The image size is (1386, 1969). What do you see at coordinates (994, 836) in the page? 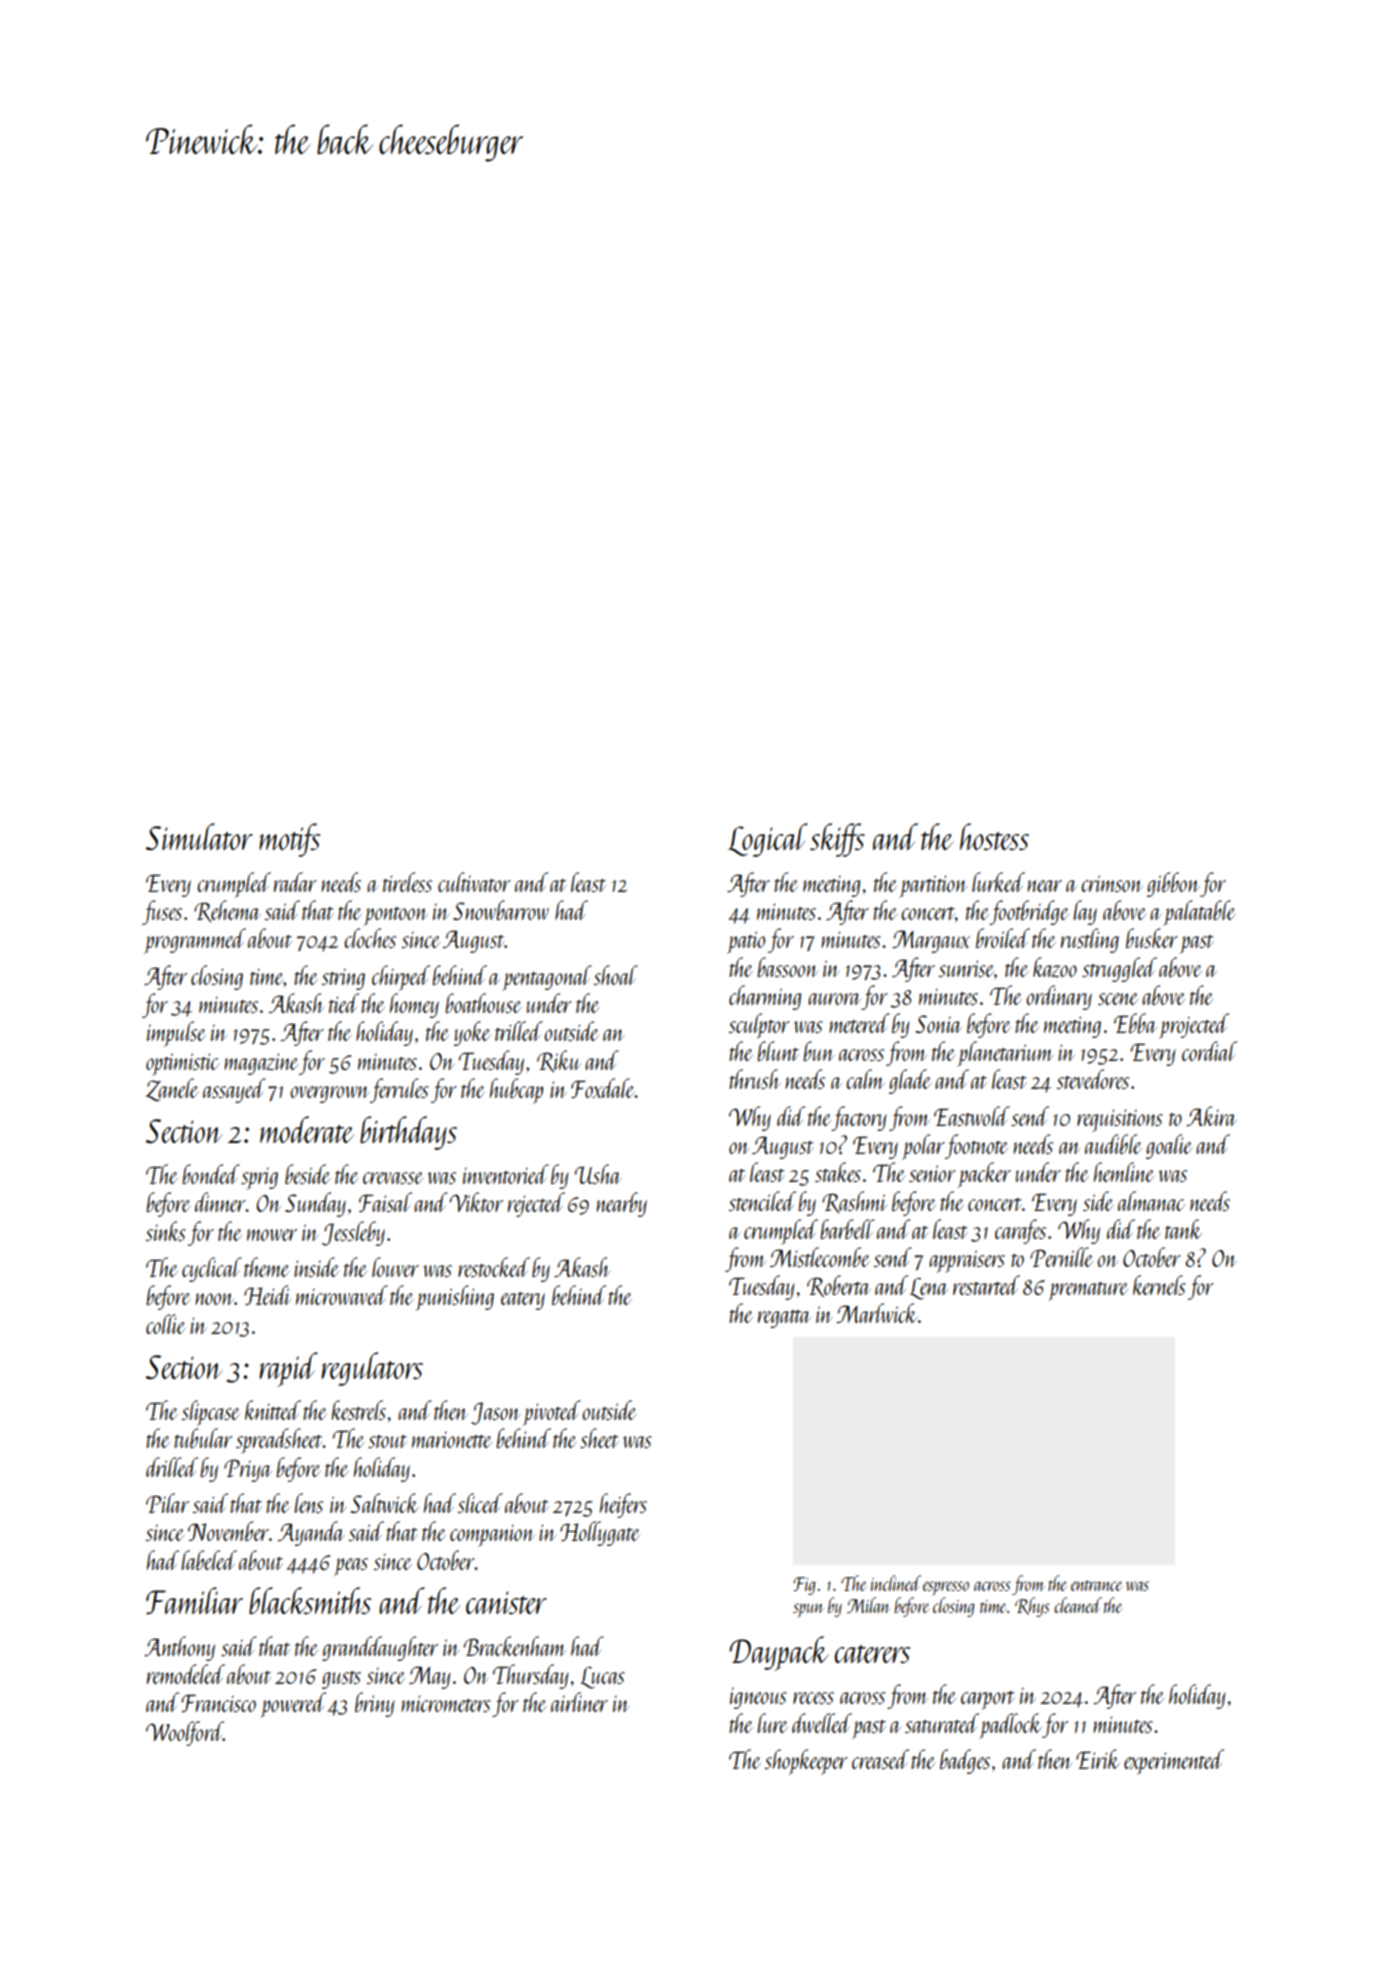
I see `hostess` at bounding box center [994, 836].
